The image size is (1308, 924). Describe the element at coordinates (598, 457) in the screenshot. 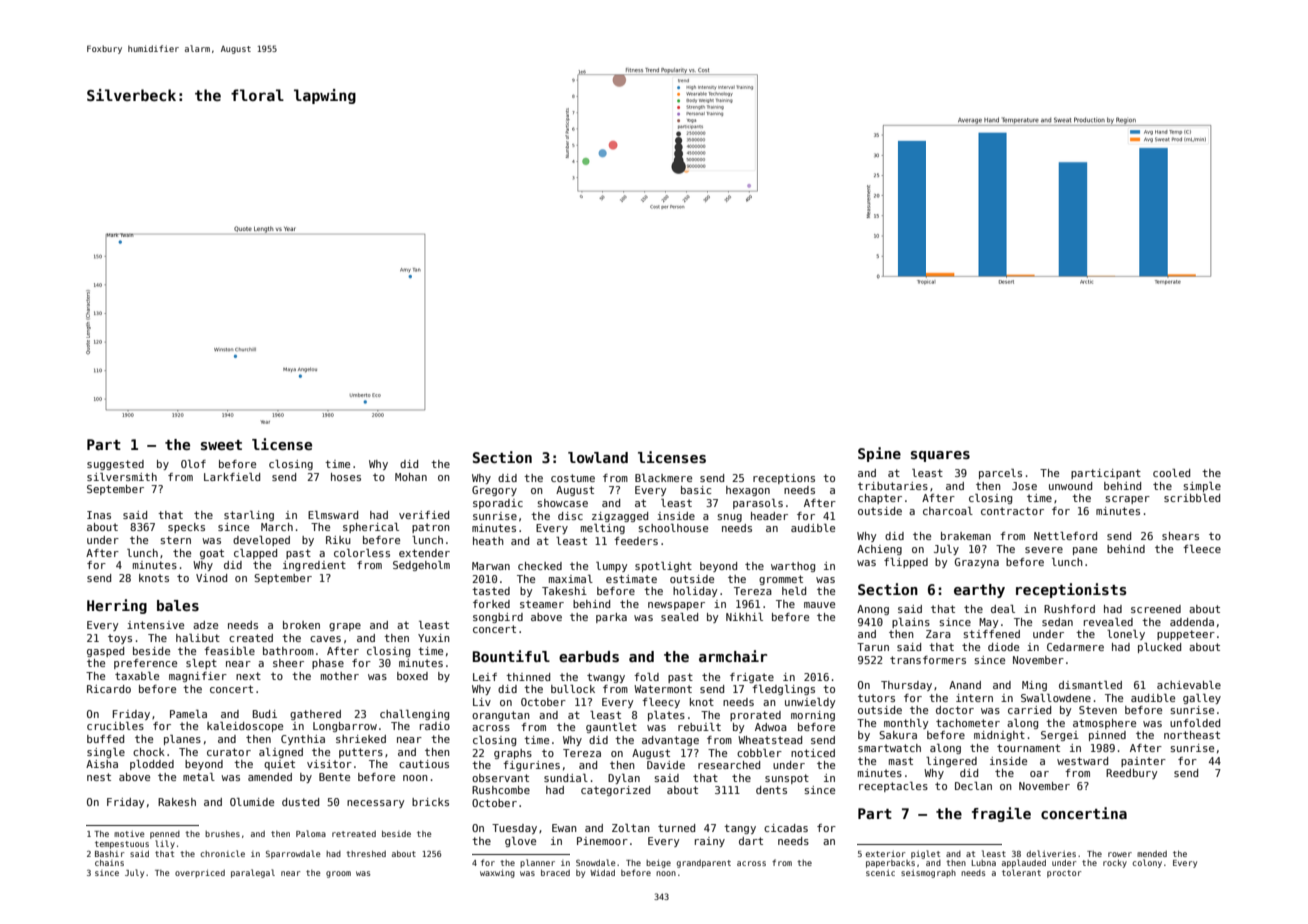

I see `lowland` at that location.
